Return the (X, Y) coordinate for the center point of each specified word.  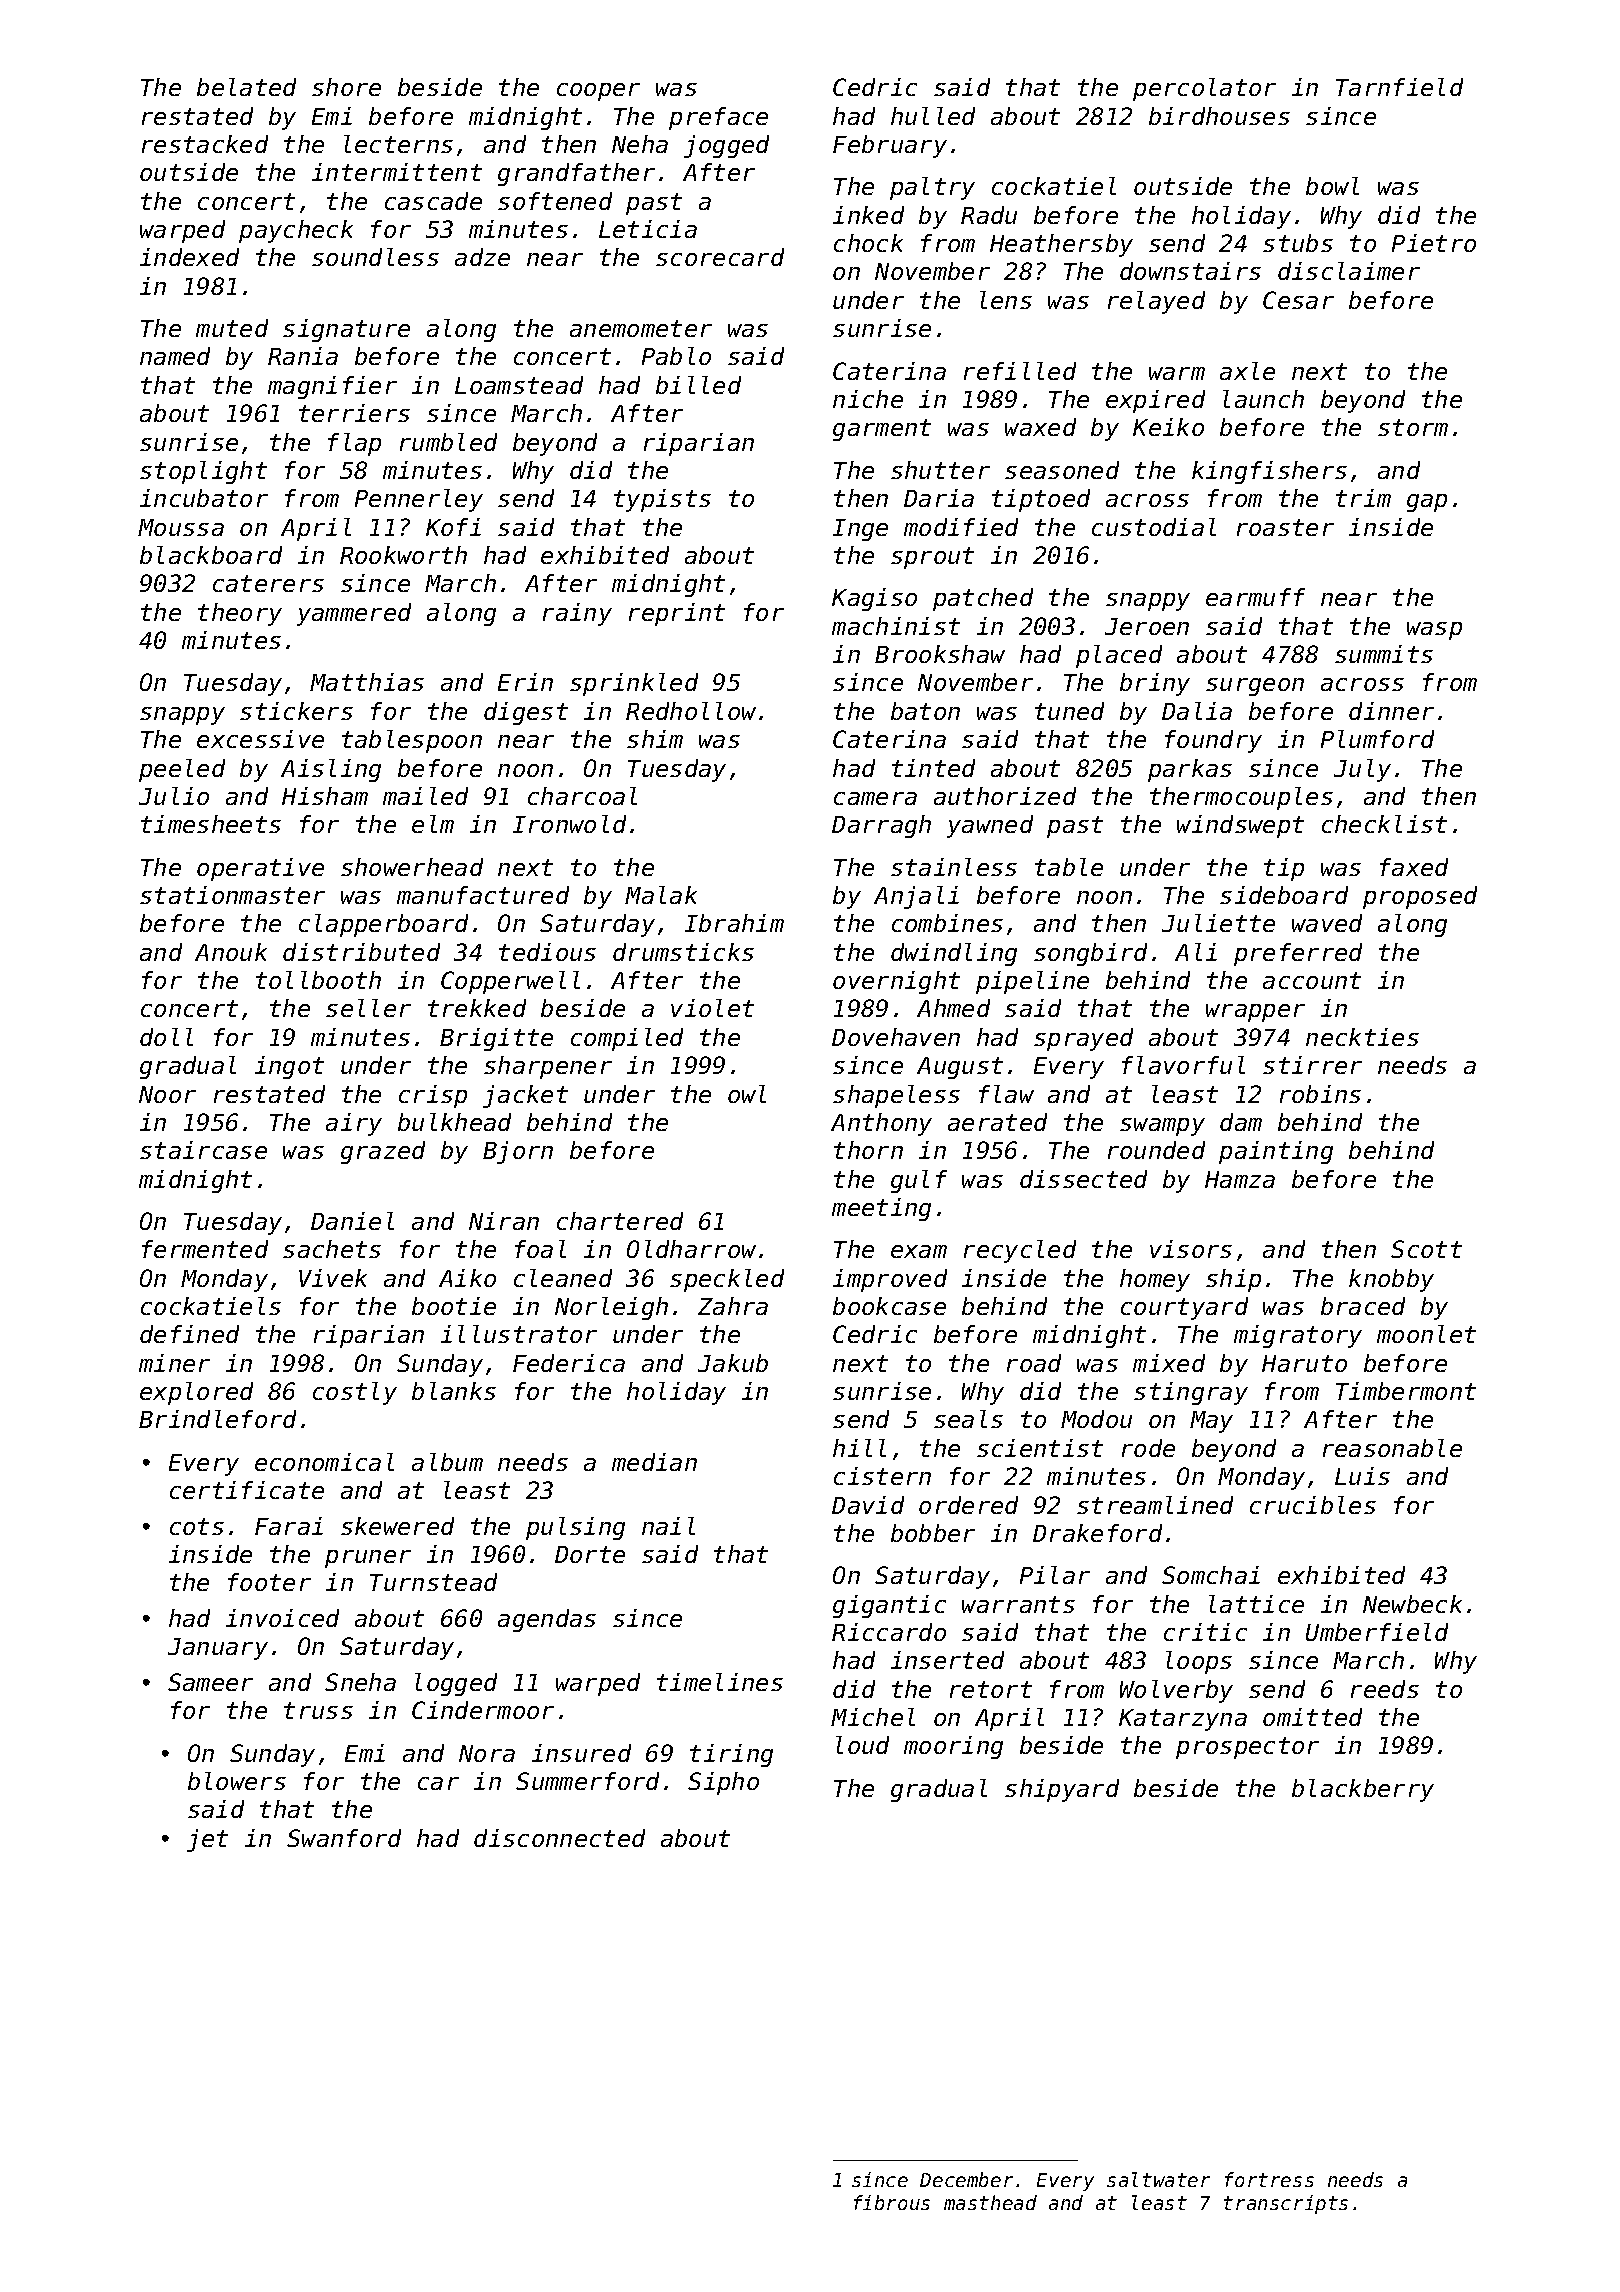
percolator (1204, 89)
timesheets (211, 824)
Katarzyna (1183, 1720)
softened (555, 201)
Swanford (344, 1838)
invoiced (282, 1618)
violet (712, 1008)
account (1312, 980)
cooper (598, 92)
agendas (547, 1620)
